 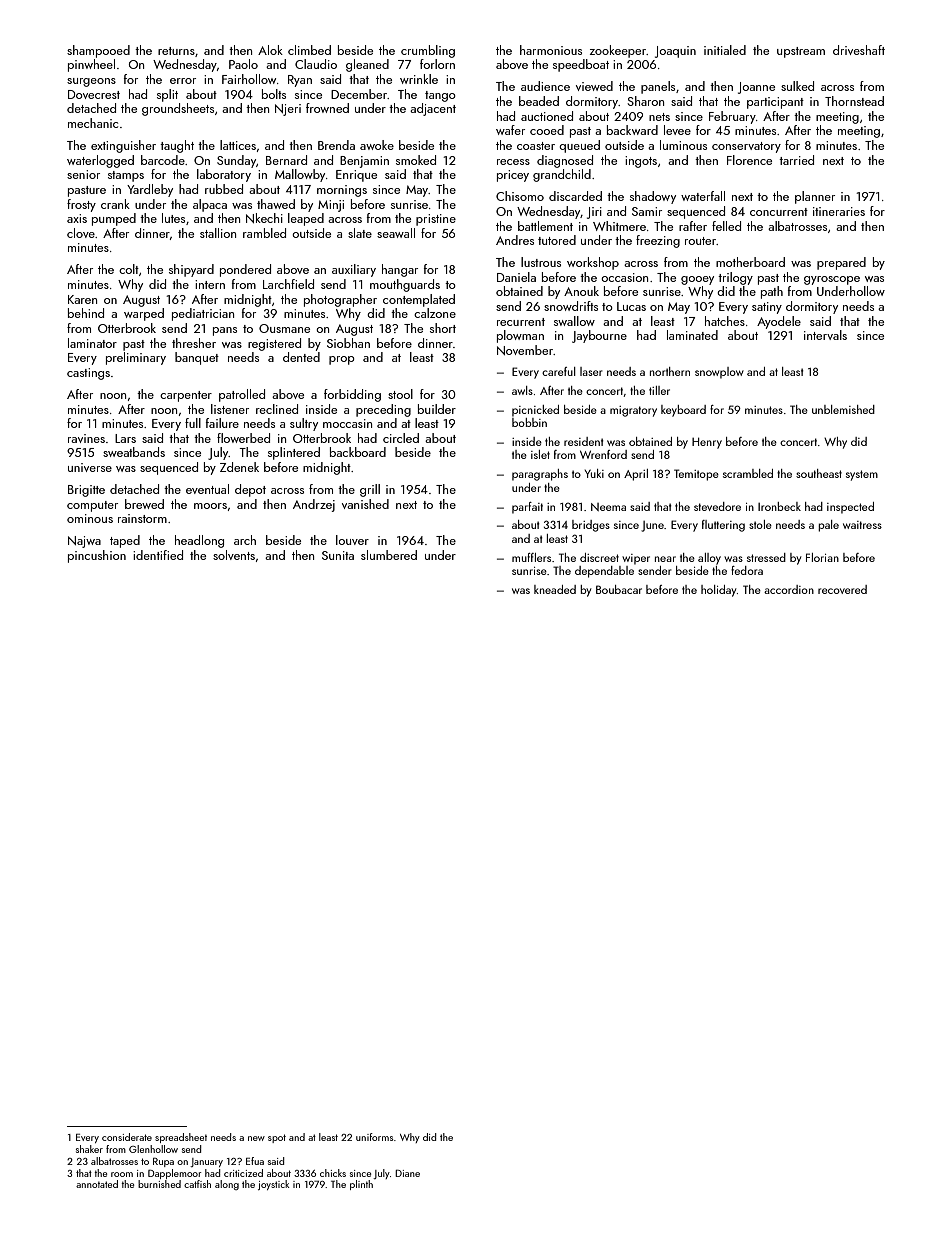 What do you see at coordinates (92, 506) in the screenshot?
I see `computer` at bounding box center [92, 506].
